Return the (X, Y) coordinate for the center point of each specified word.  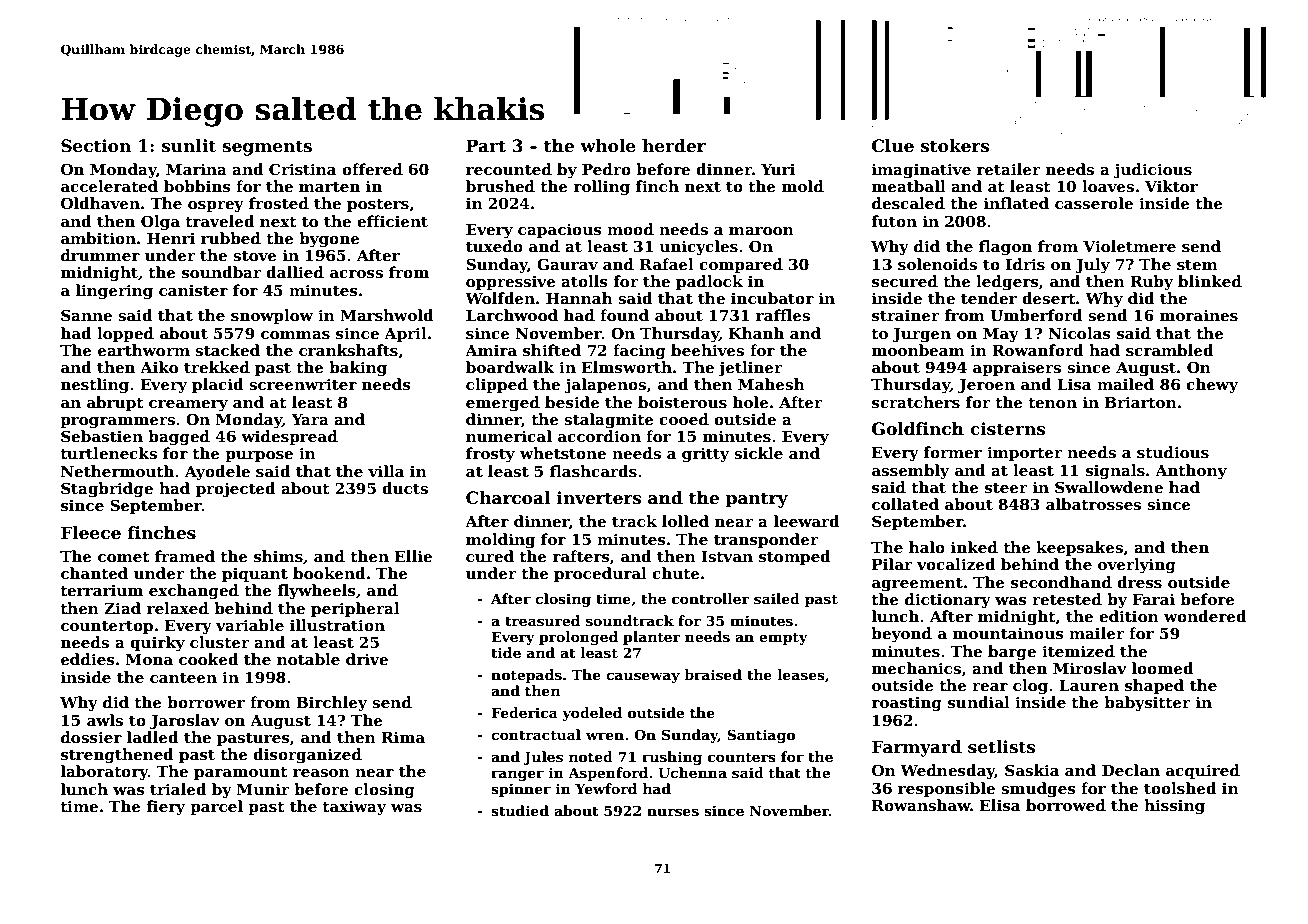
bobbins (197, 186)
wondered (1205, 616)
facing (639, 352)
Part (486, 146)
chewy (1212, 386)
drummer (100, 255)
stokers (955, 146)
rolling (602, 188)
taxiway (354, 808)
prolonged (578, 638)
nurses (673, 812)
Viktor (1171, 186)
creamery (188, 406)
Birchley (331, 704)
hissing (1174, 807)
